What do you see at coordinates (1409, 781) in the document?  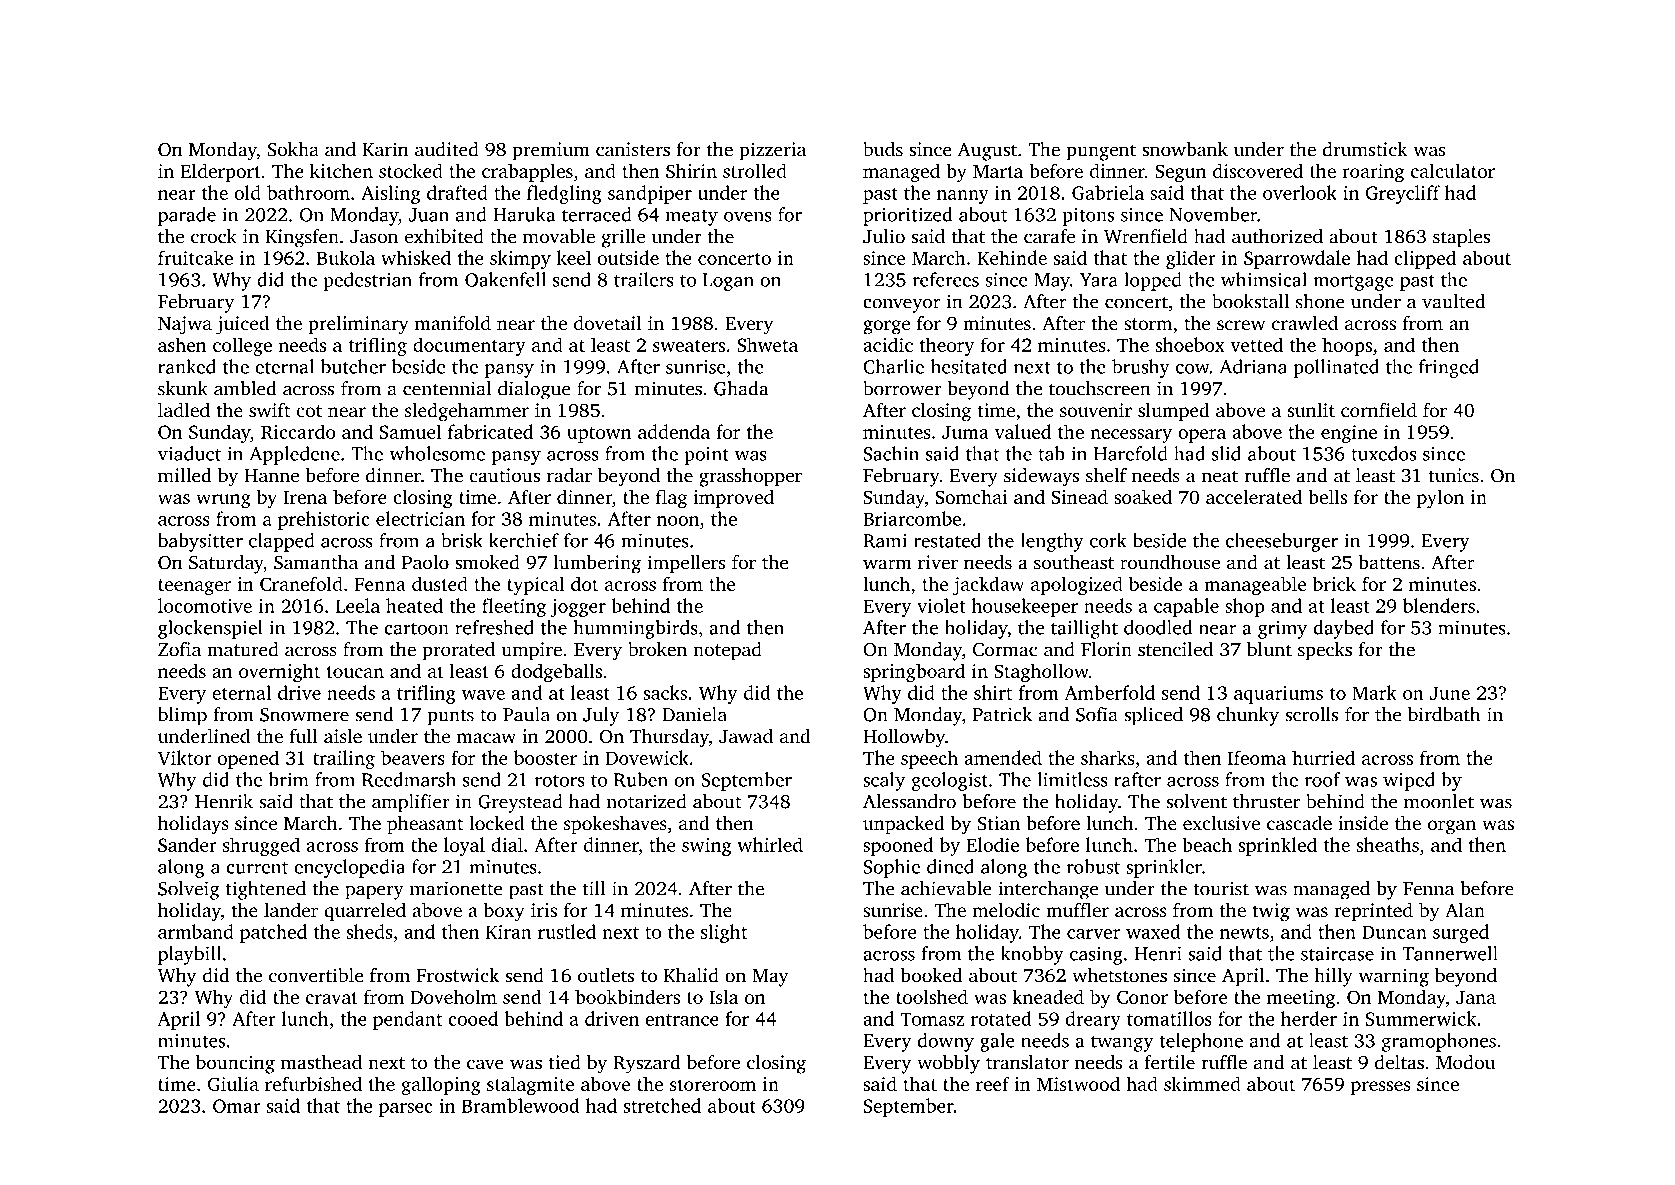 I see `wiped` at bounding box center [1409, 781].
